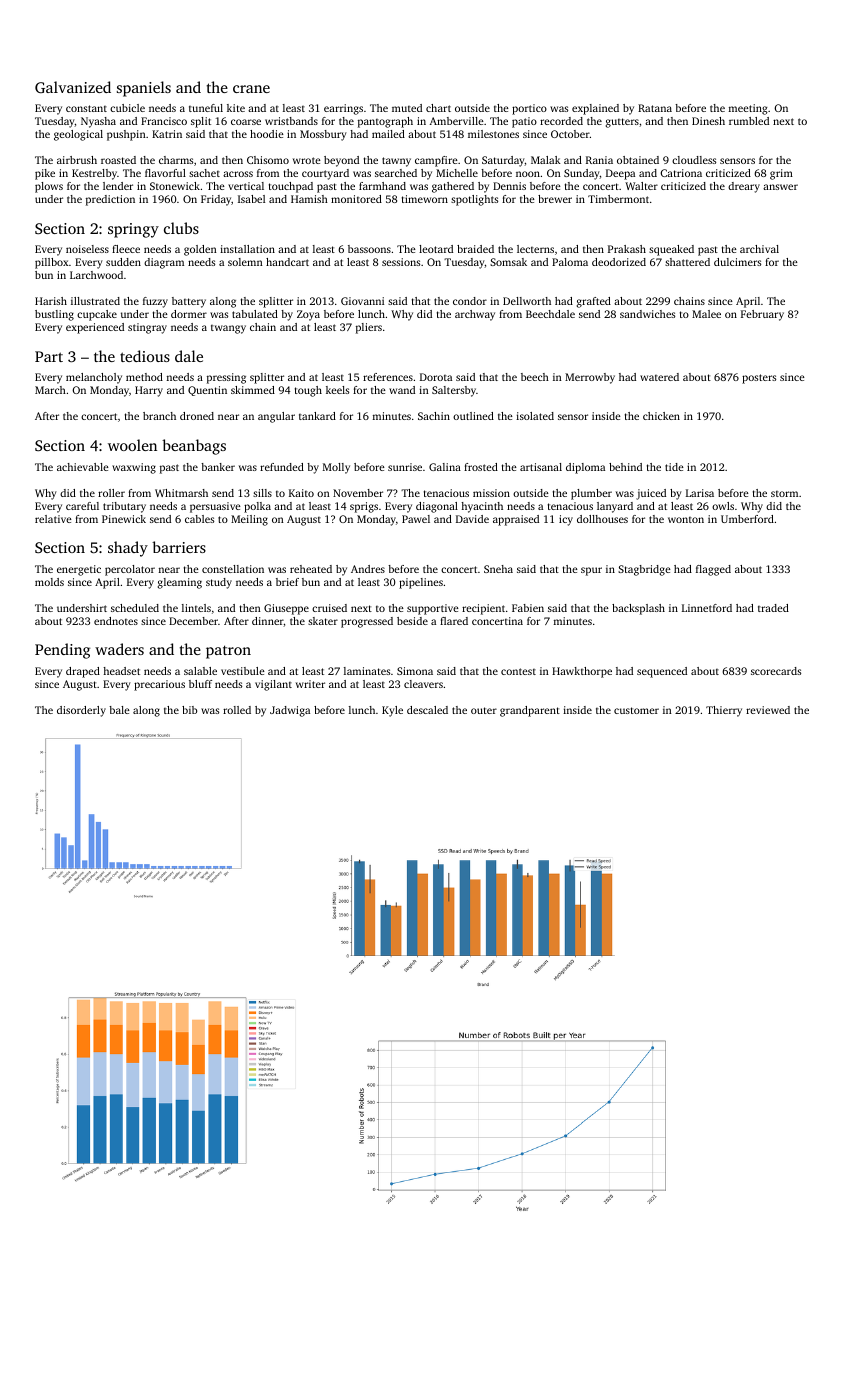 This screenshot has width=849, height=1400. Describe the element at coordinates (747, 519) in the screenshot. I see `Umberford` at that location.
